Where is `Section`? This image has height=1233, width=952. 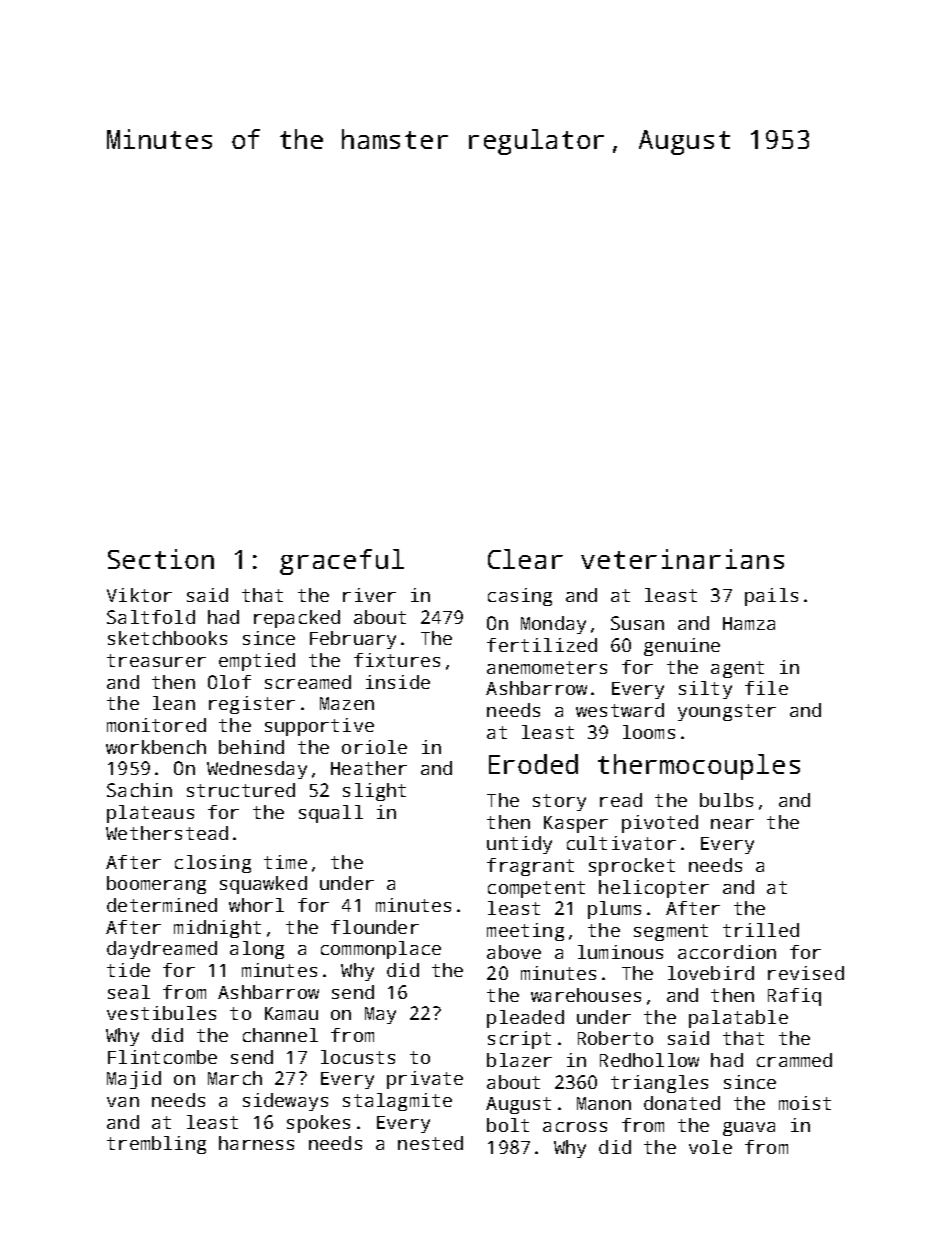 Section is located at coordinates (161, 559).
